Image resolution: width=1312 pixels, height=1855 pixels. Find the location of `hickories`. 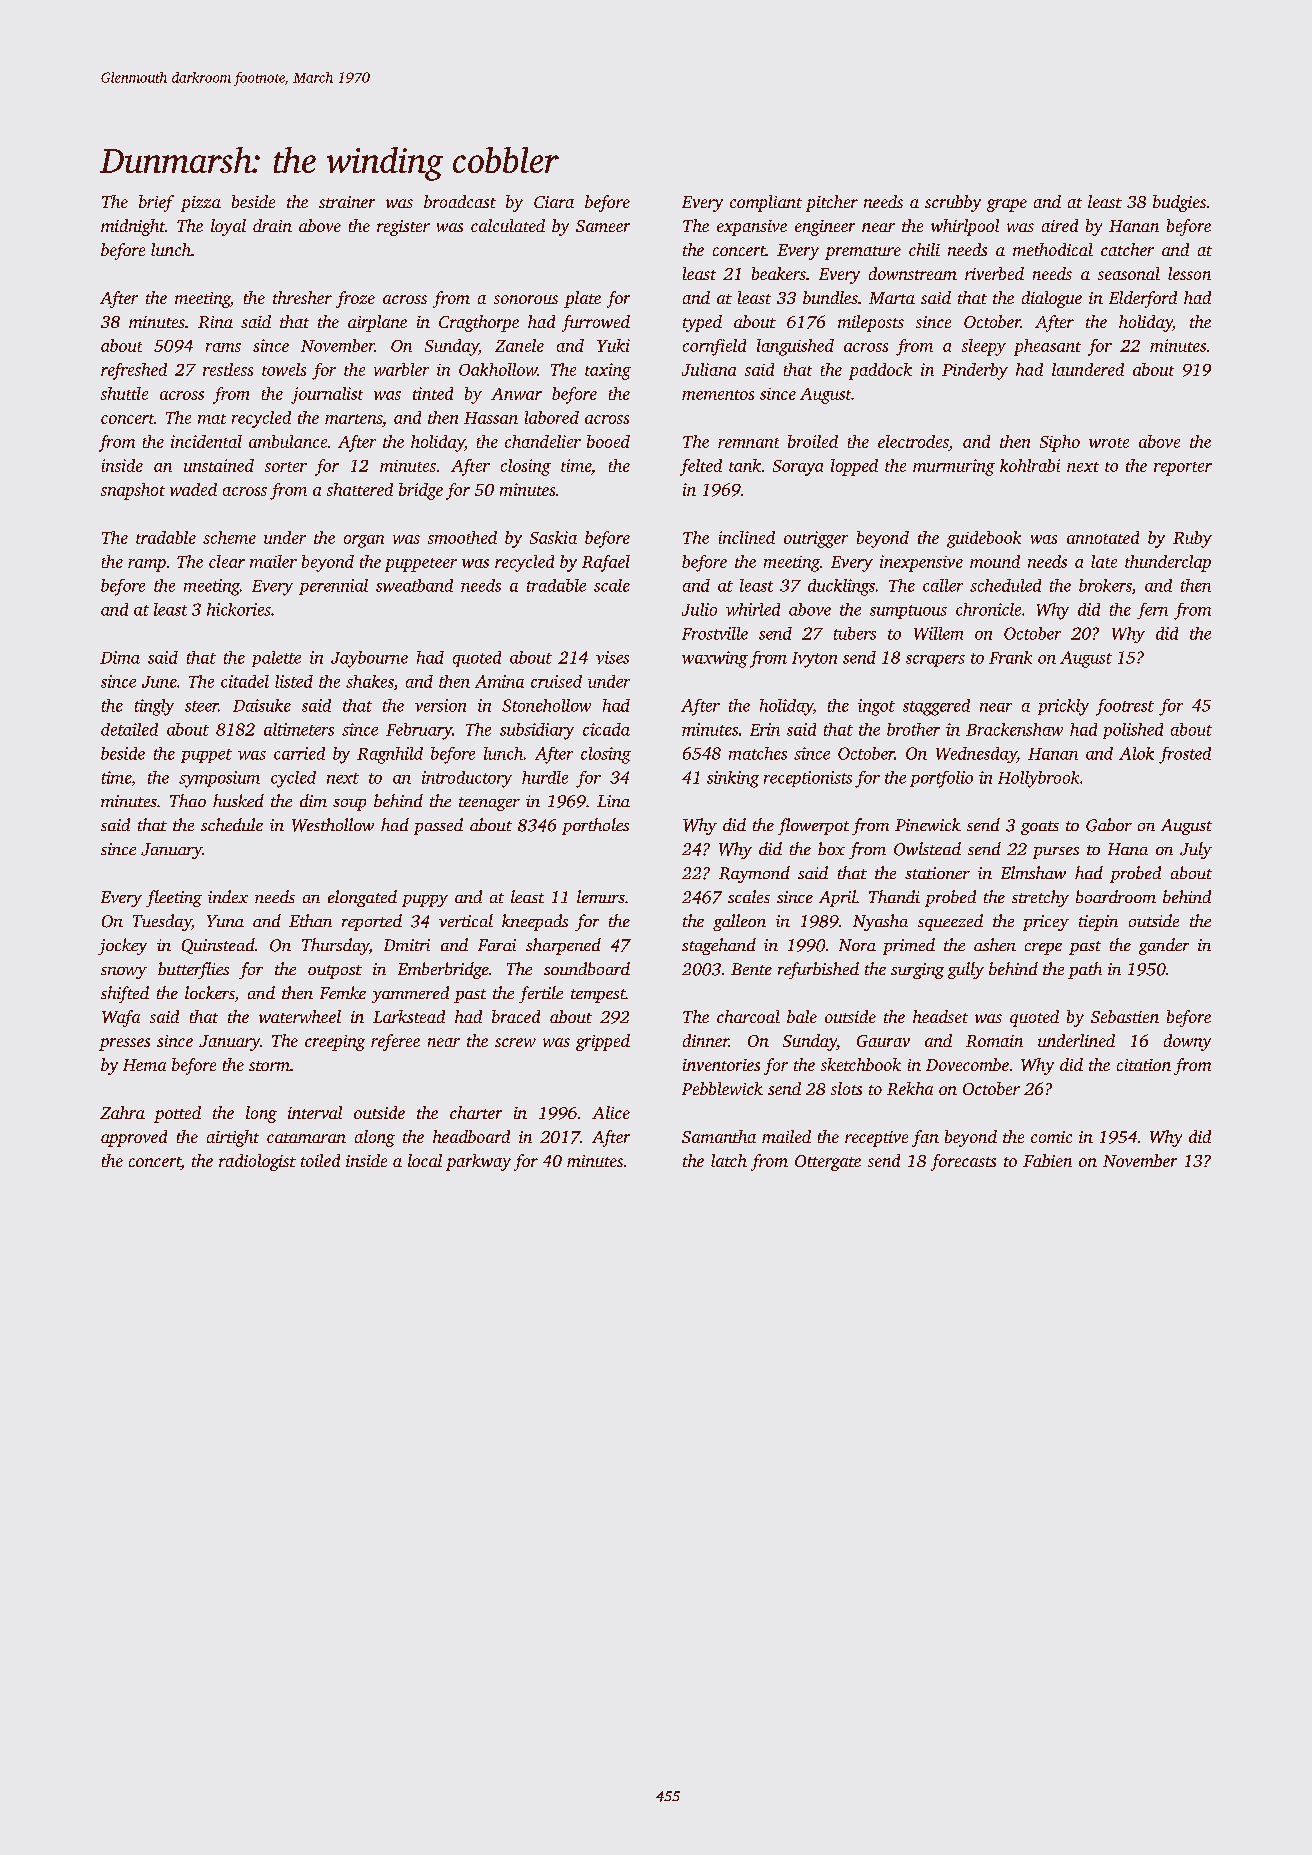

hickories is located at coordinates (239, 609).
